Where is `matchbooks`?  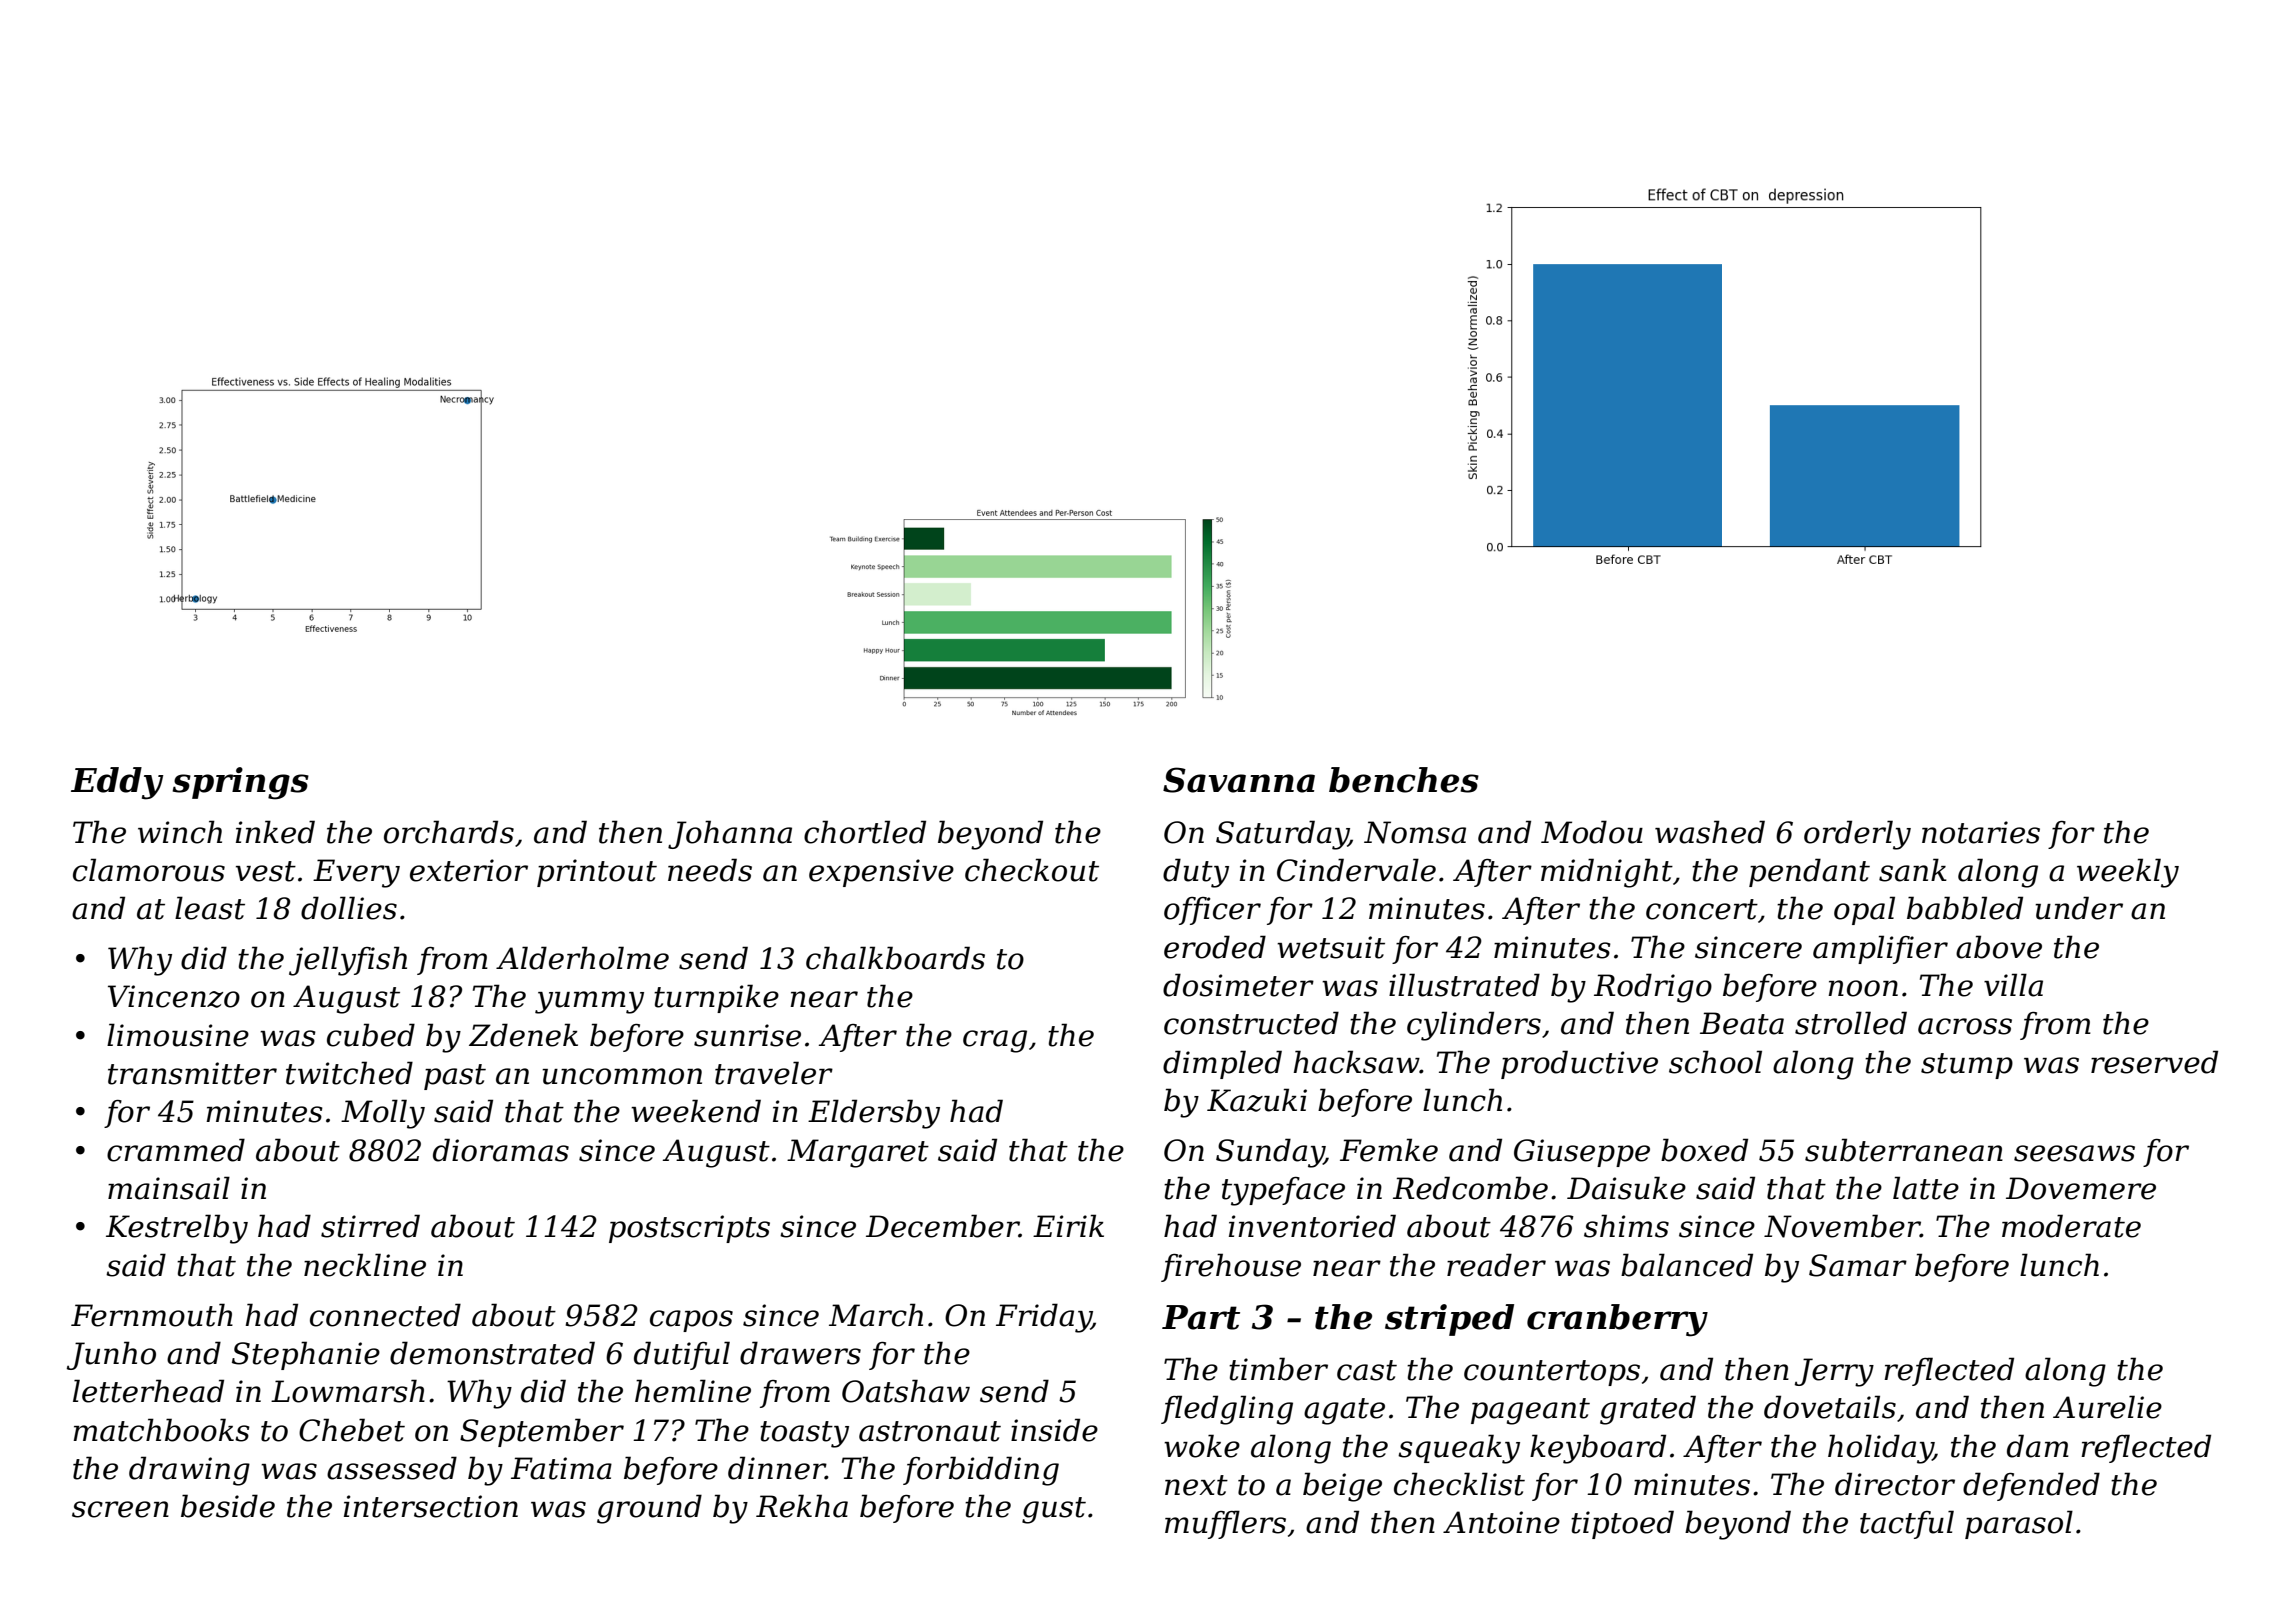 matchbooks is located at coordinates (161, 1430).
